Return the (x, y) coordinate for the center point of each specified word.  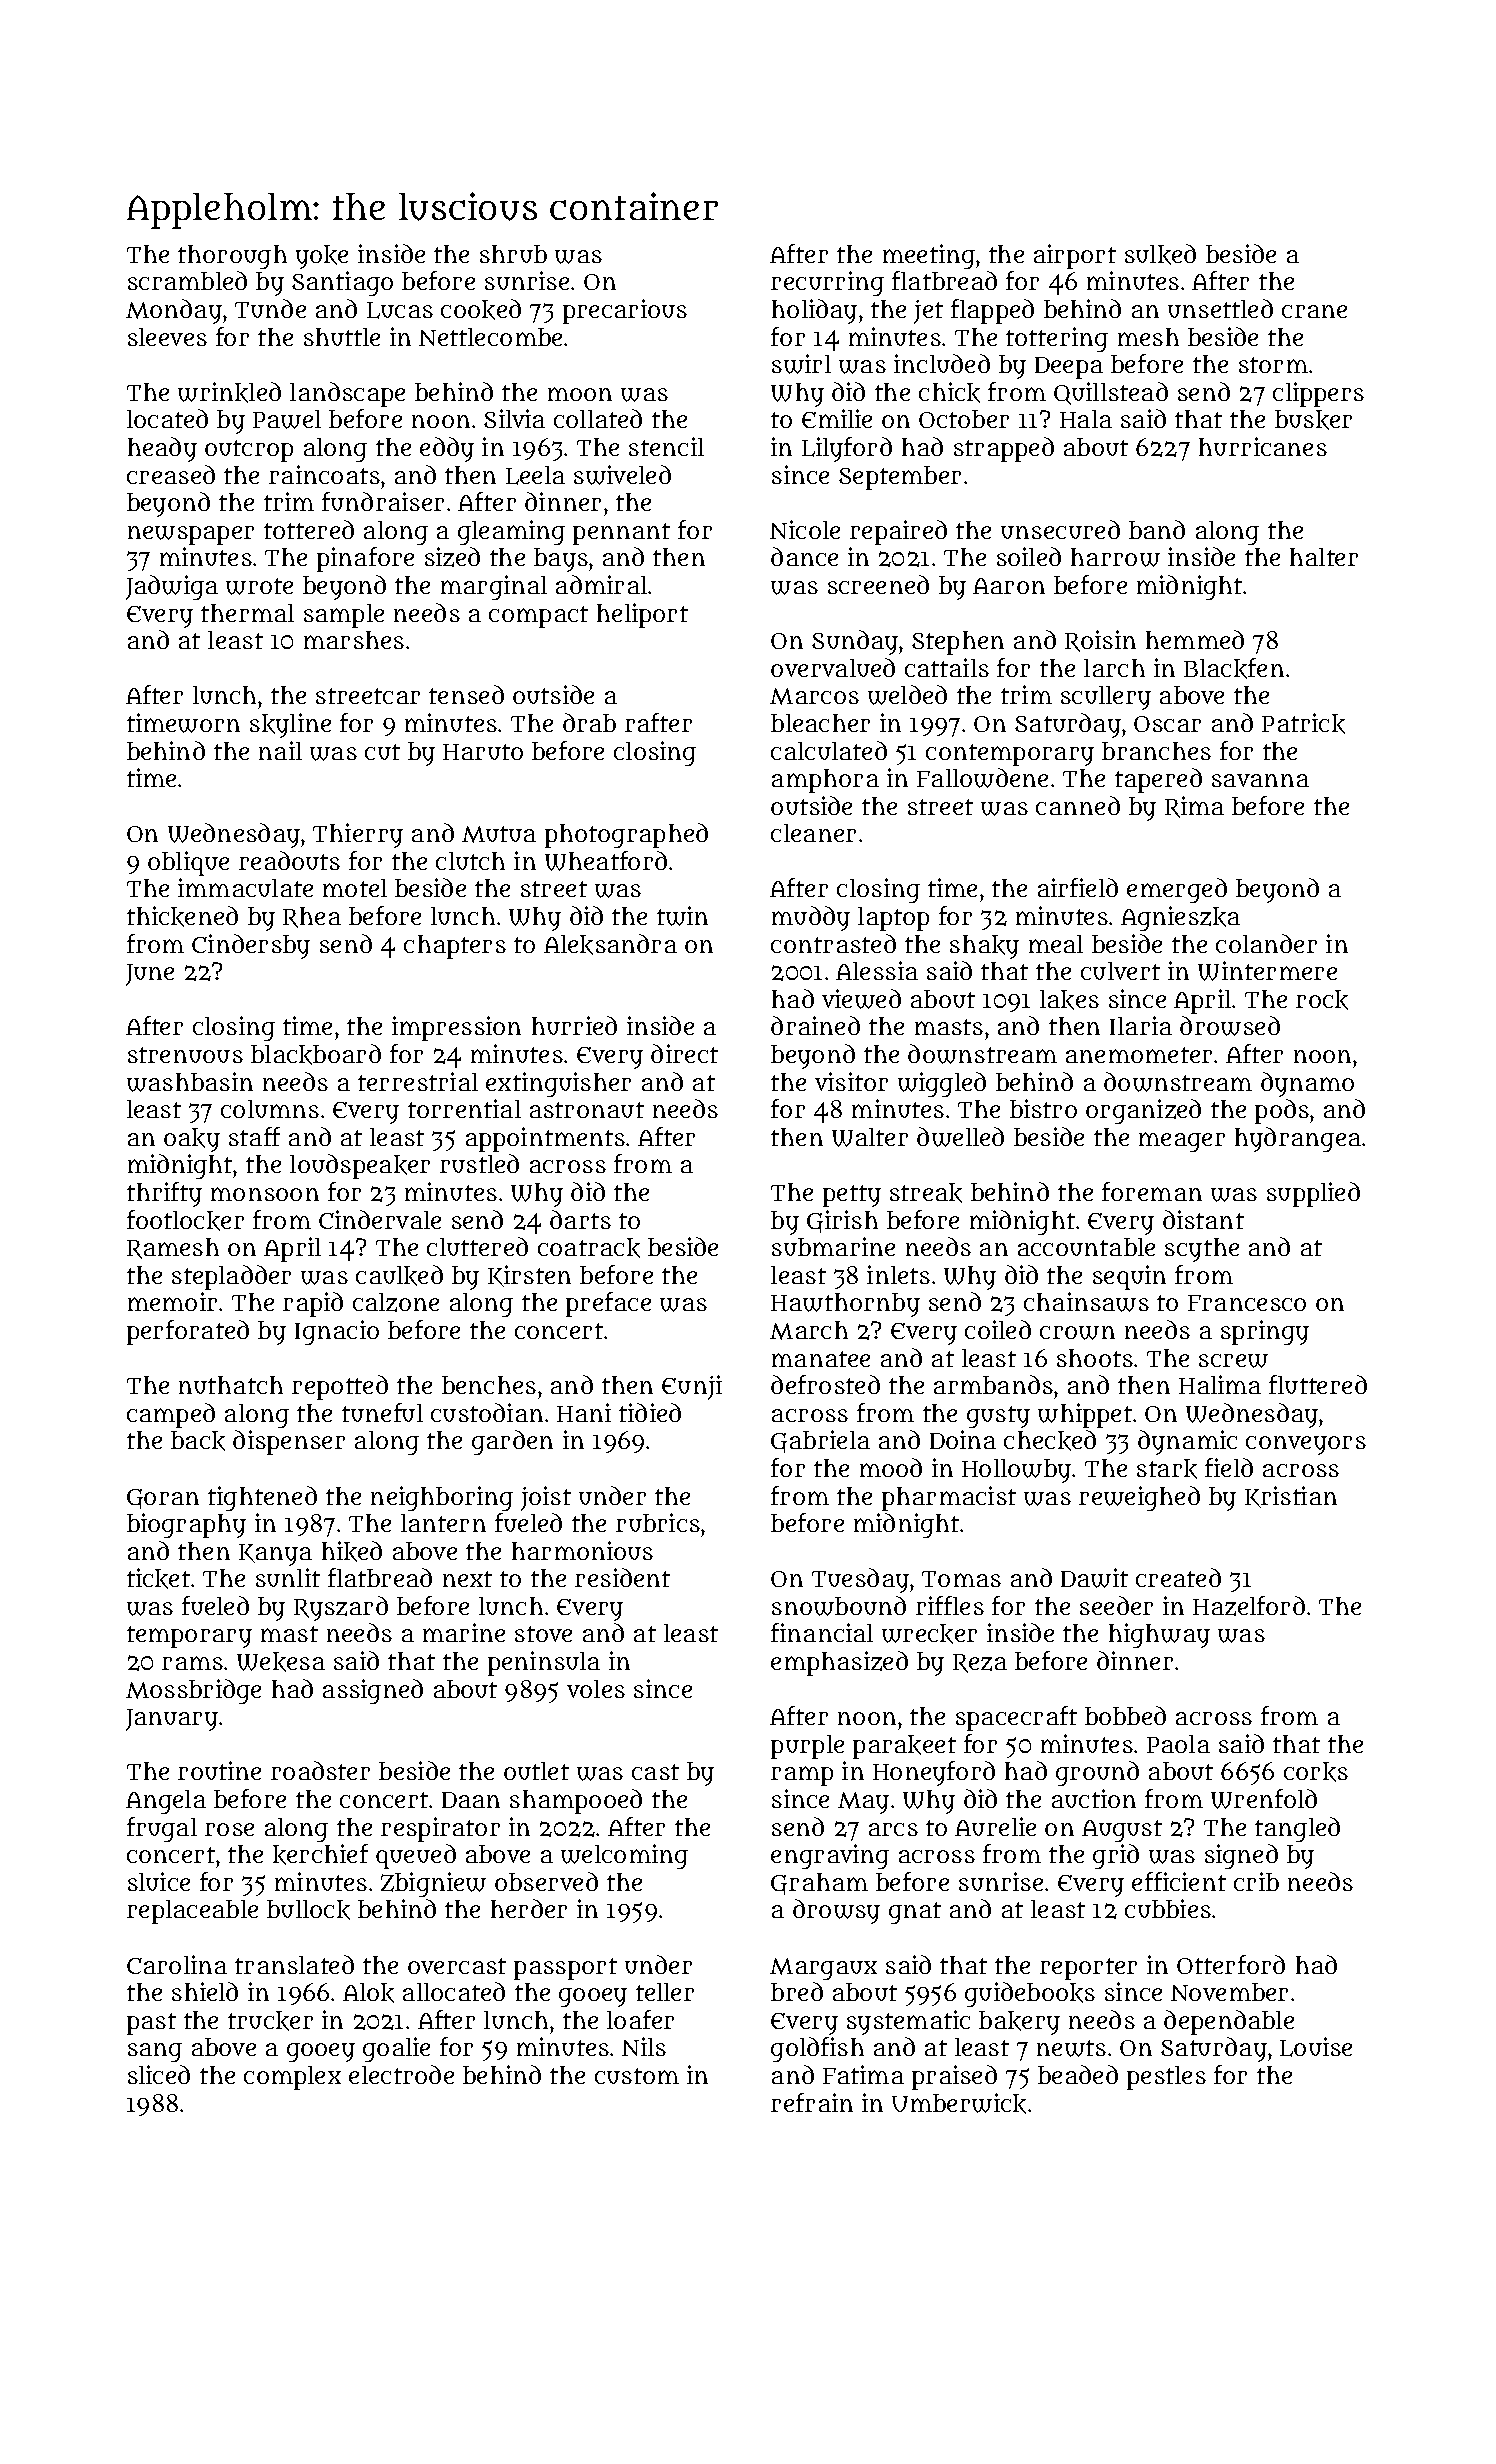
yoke (322, 257)
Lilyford (847, 449)
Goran (163, 1499)
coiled (998, 1329)
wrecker (929, 1634)
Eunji (692, 1387)
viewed (861, 999)
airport (1075, 256)
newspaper (191, 535)
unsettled (1220, 308)
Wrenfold (1264, 1799)
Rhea (312, 917)
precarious (625, 311)
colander (1266, 943)
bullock (308, 1910)
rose (229, 1829)
